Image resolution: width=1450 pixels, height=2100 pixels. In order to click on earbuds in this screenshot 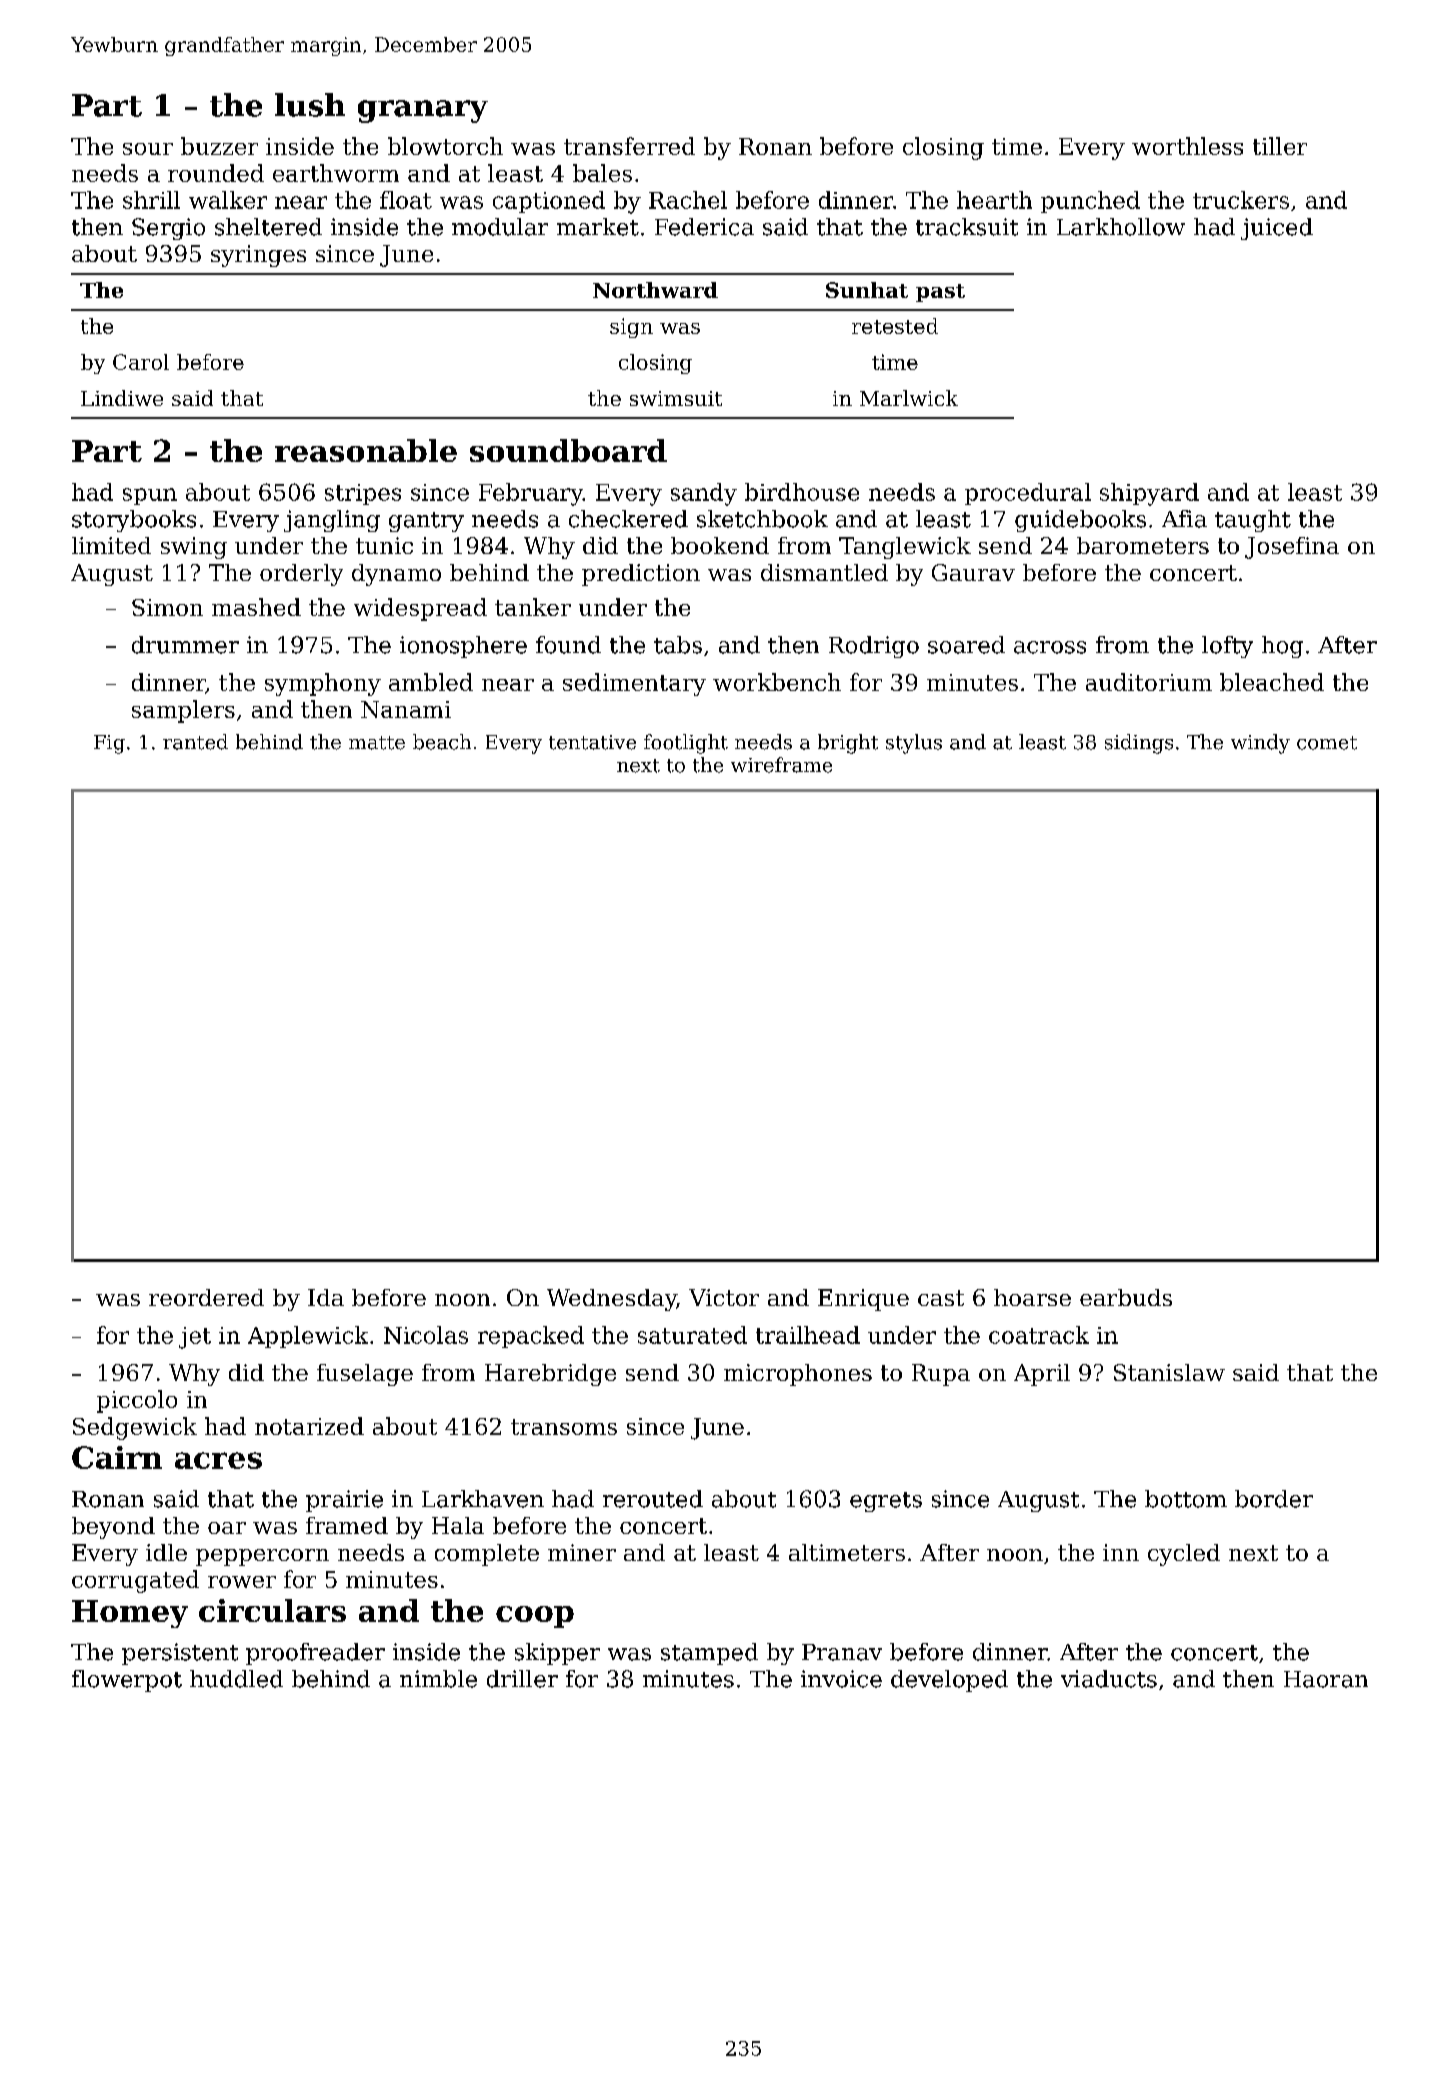, I will do `click(1126, 1297)`.
